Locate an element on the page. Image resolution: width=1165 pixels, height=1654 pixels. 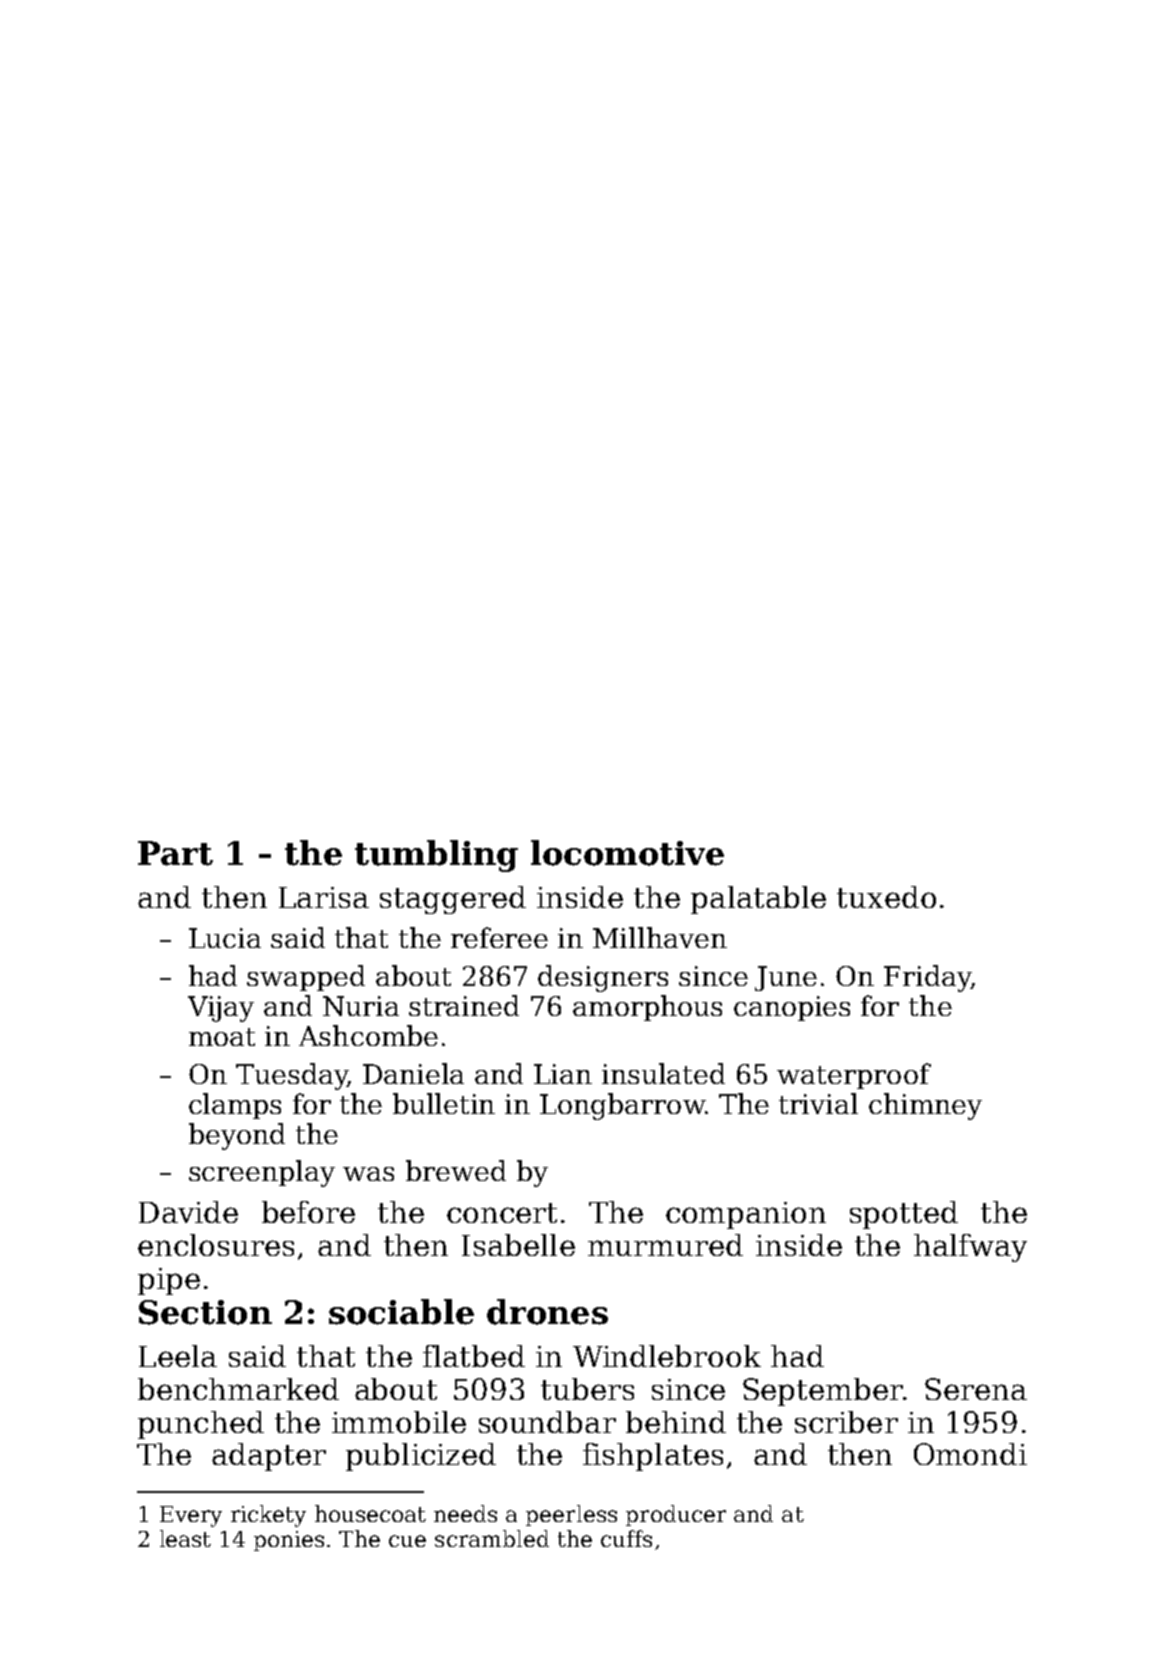
tuxedo is located at coordinates (886, 897).
